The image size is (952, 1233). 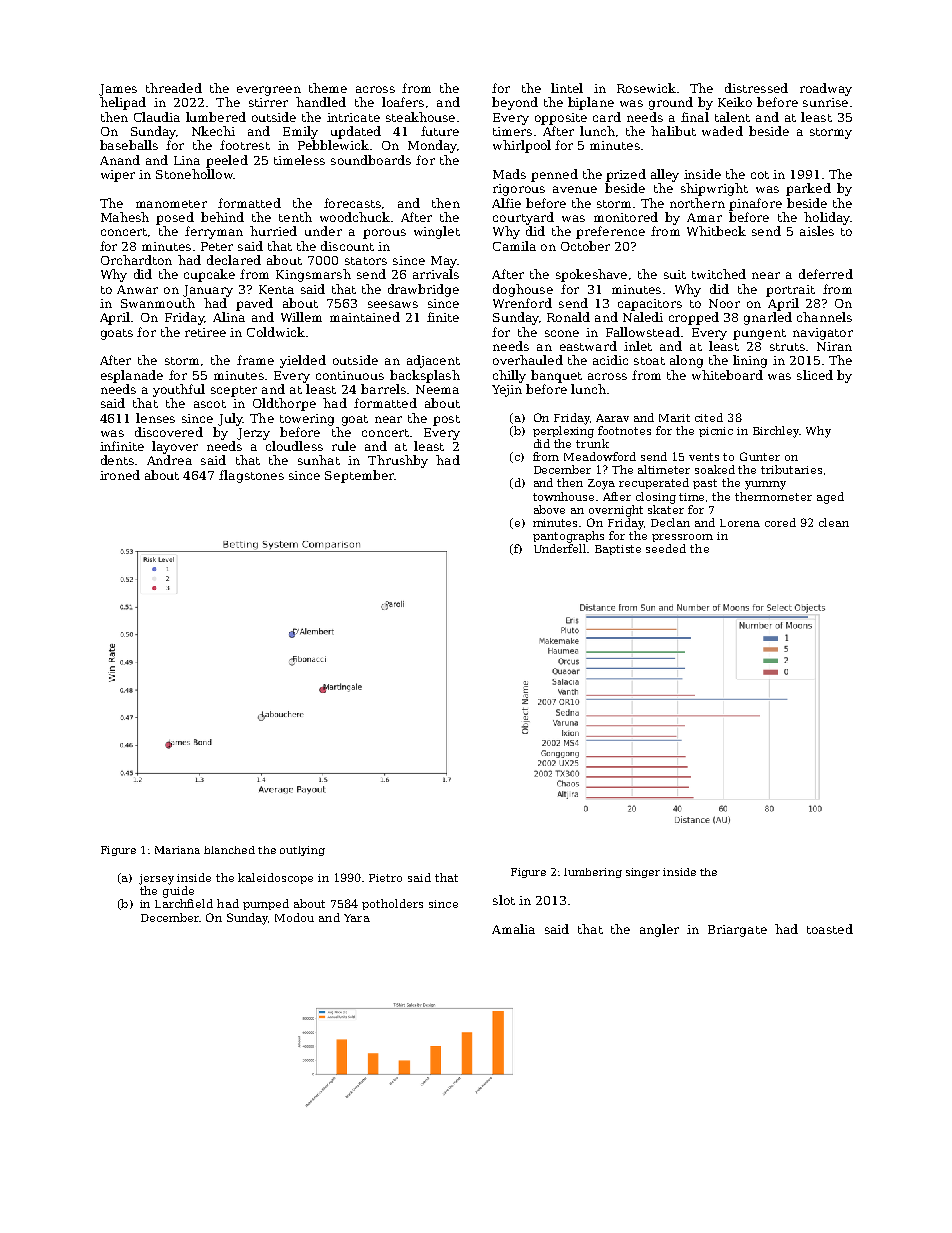 I want to click on roadway, so click(x=826, y=89).
